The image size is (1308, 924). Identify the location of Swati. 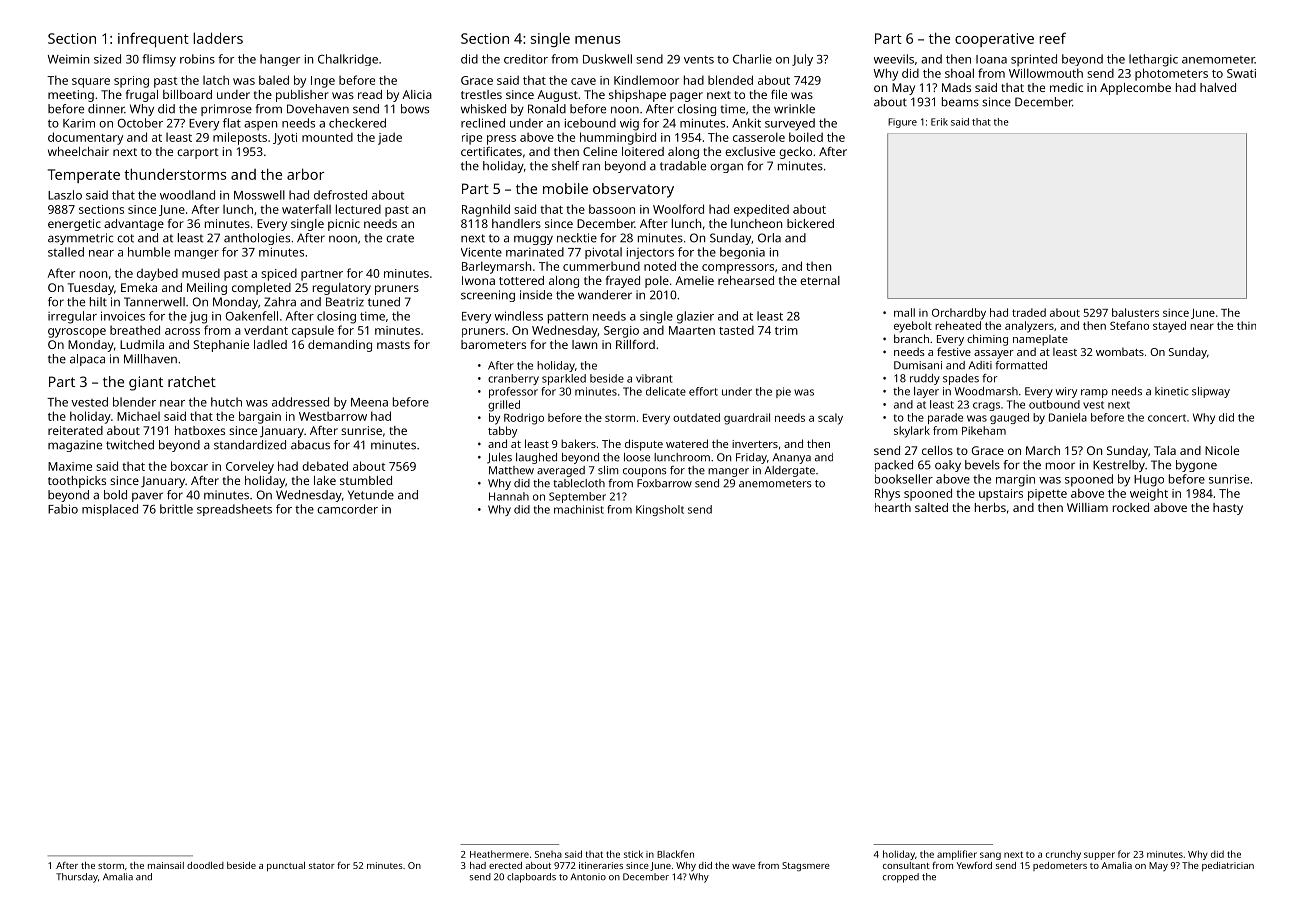
(1241, 73).
